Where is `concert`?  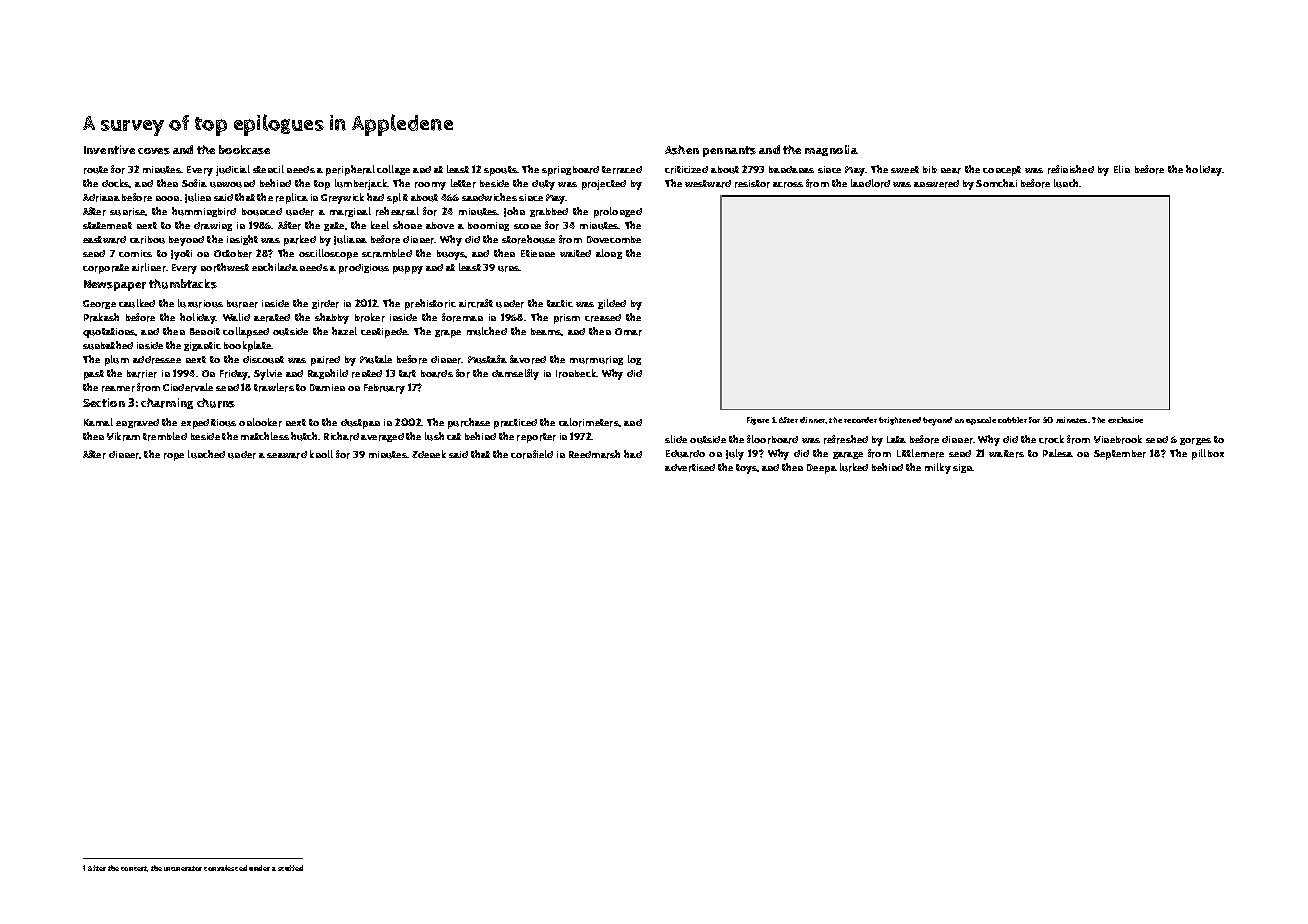 concert is located at coordinates (134, 869).
